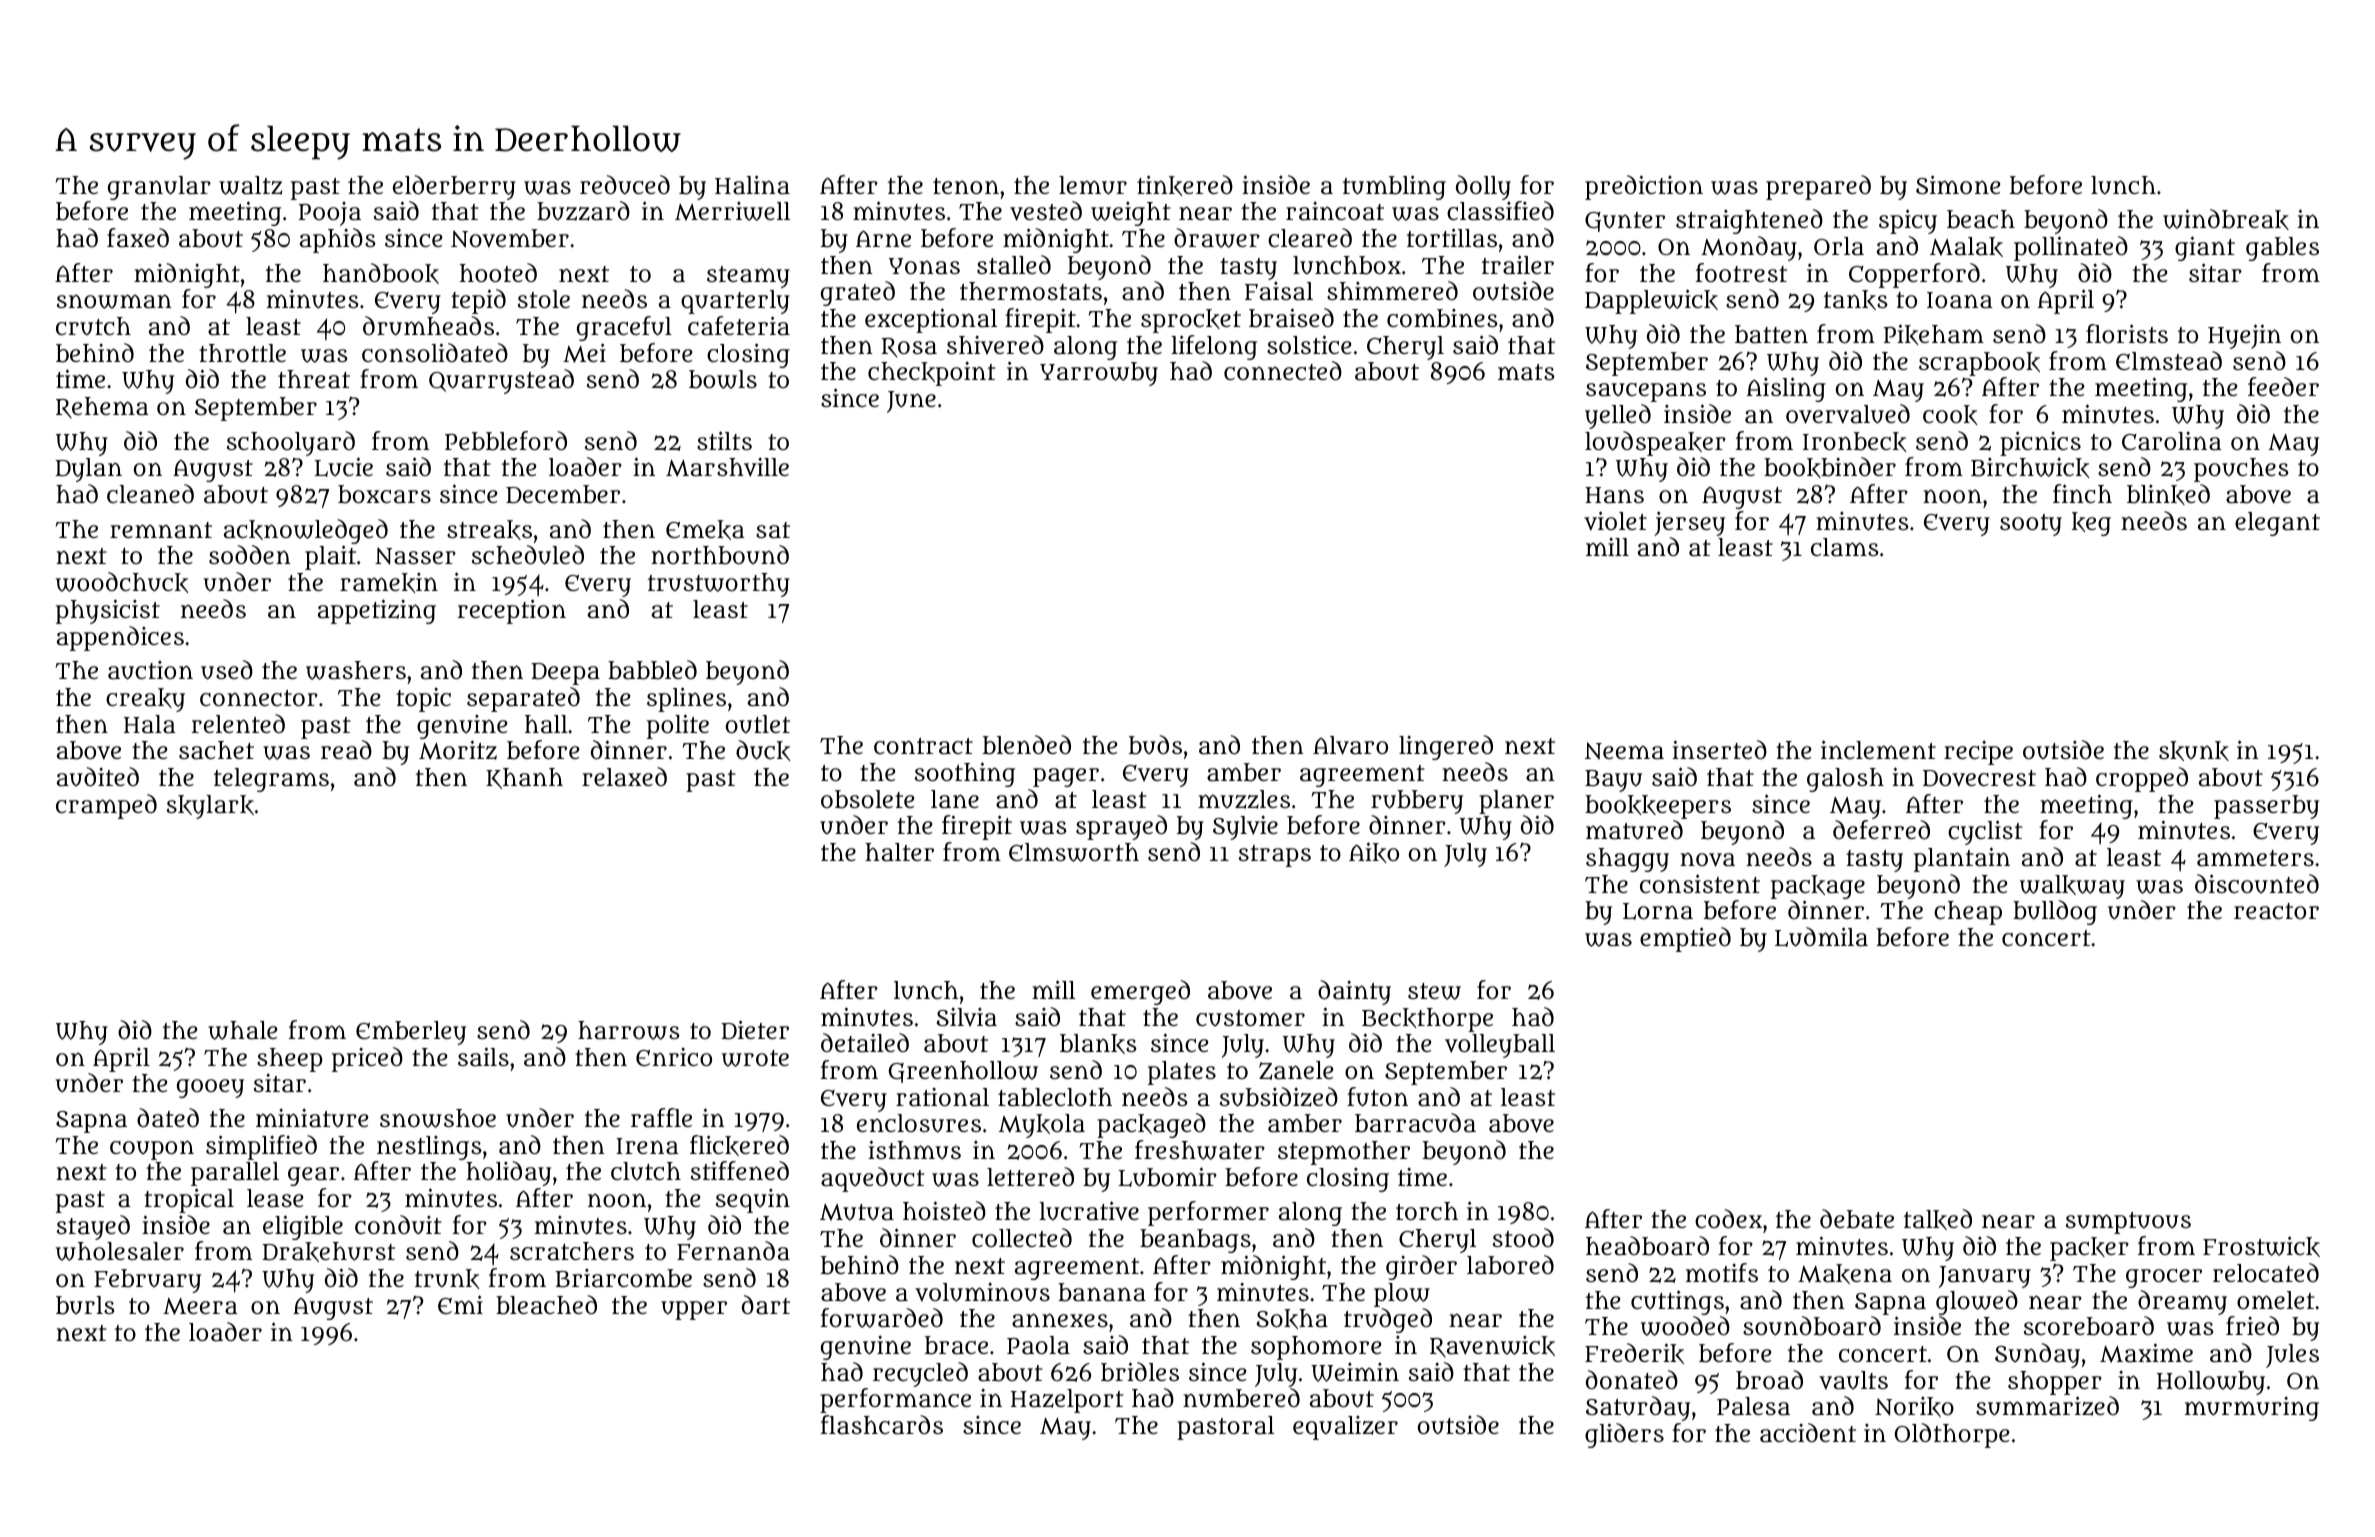  Describe the element at coordinates (1093, 185) in the page. I see `lemur` at that location.
